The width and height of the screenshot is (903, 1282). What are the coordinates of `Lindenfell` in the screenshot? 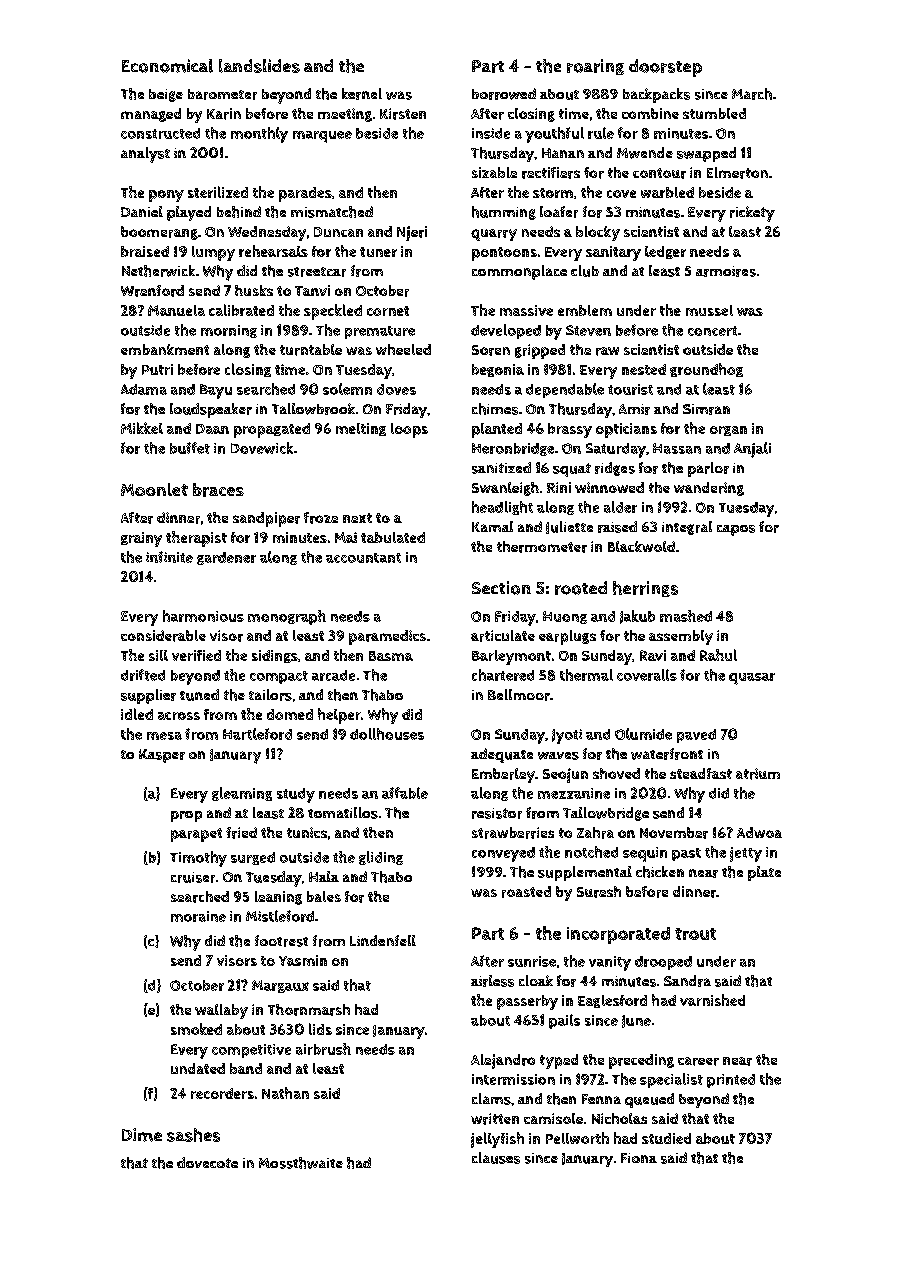 It's located at (383, 940).
